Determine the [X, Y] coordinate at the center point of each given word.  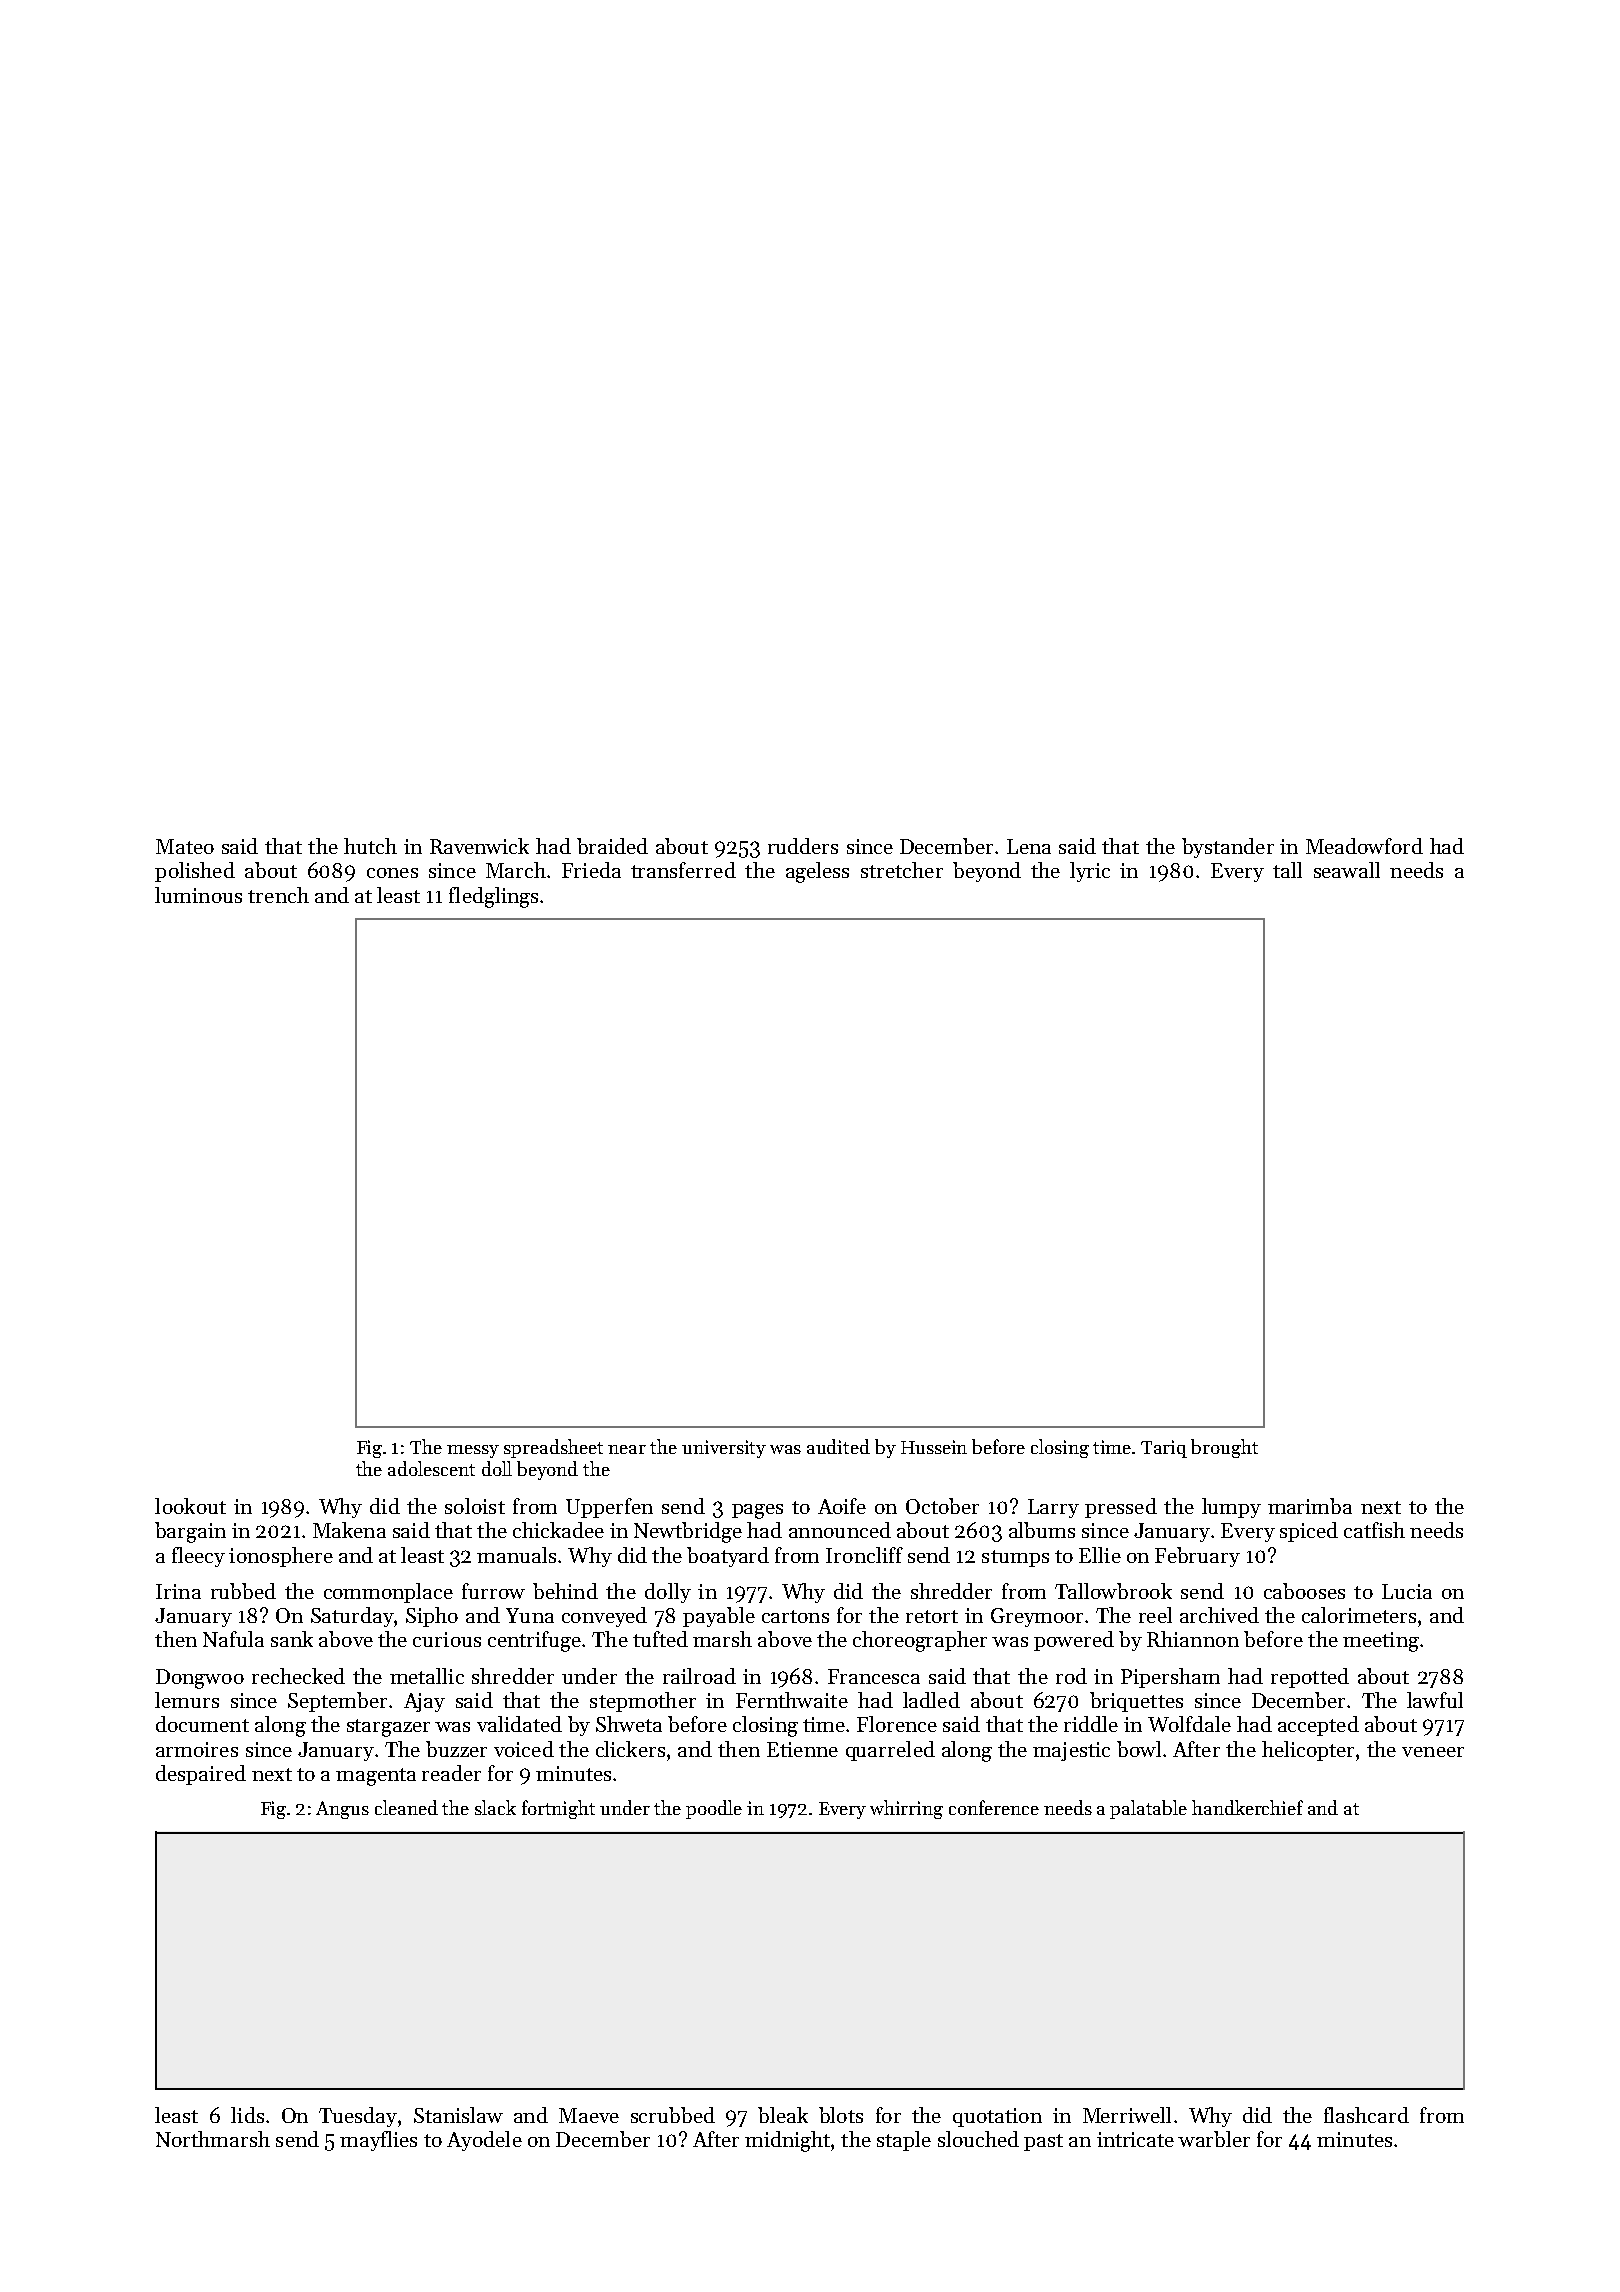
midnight [787, 2141]
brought [1224, 1448]
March [516, 870]
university [724, 1449]
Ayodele [484, 2141]
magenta [376, 1777]
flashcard [1366, 2115]
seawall [1347, 870]
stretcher [902, 870]
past [1043, 2142]
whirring [906, 1809]
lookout [190, 1506]
